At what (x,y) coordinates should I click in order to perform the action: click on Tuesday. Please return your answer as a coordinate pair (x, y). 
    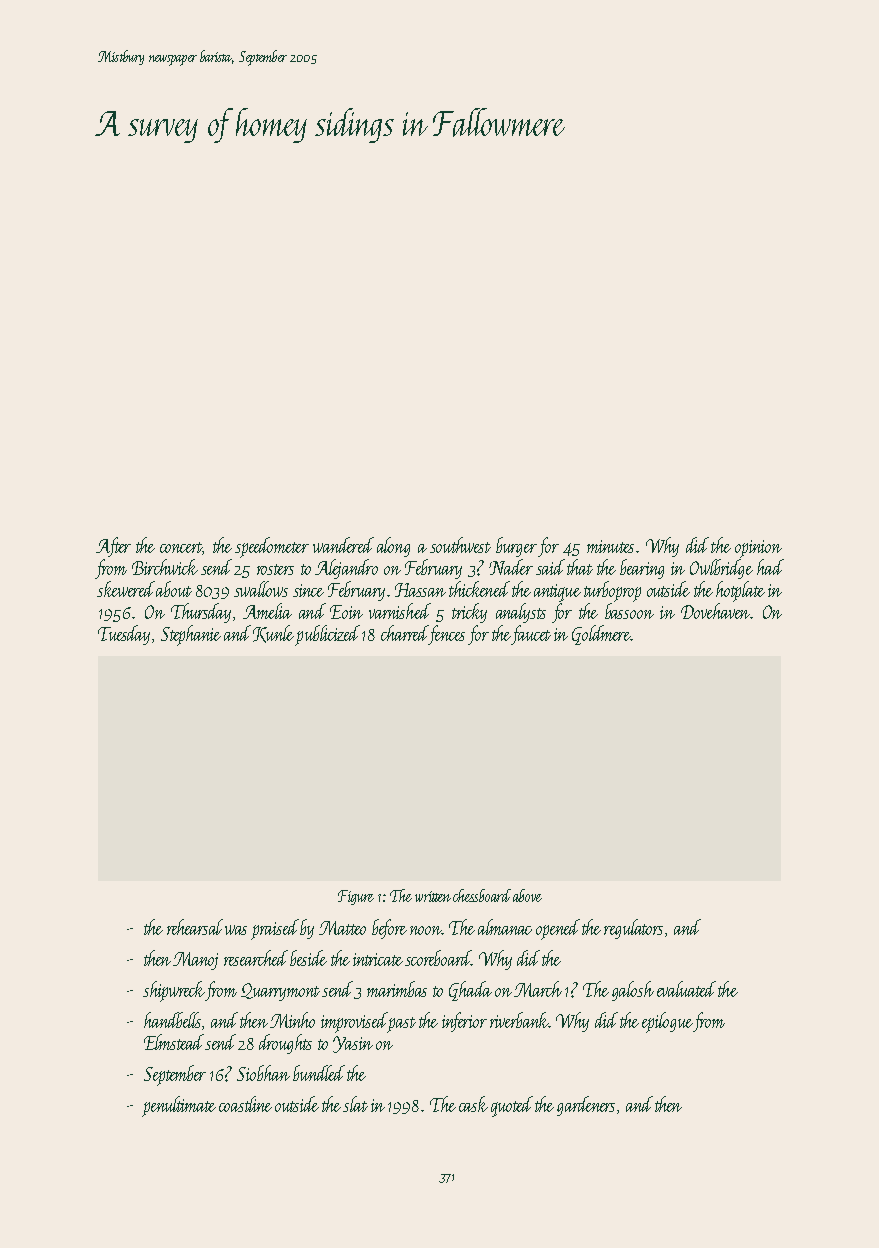
    Looking at the image, I should click on (124, 635).
